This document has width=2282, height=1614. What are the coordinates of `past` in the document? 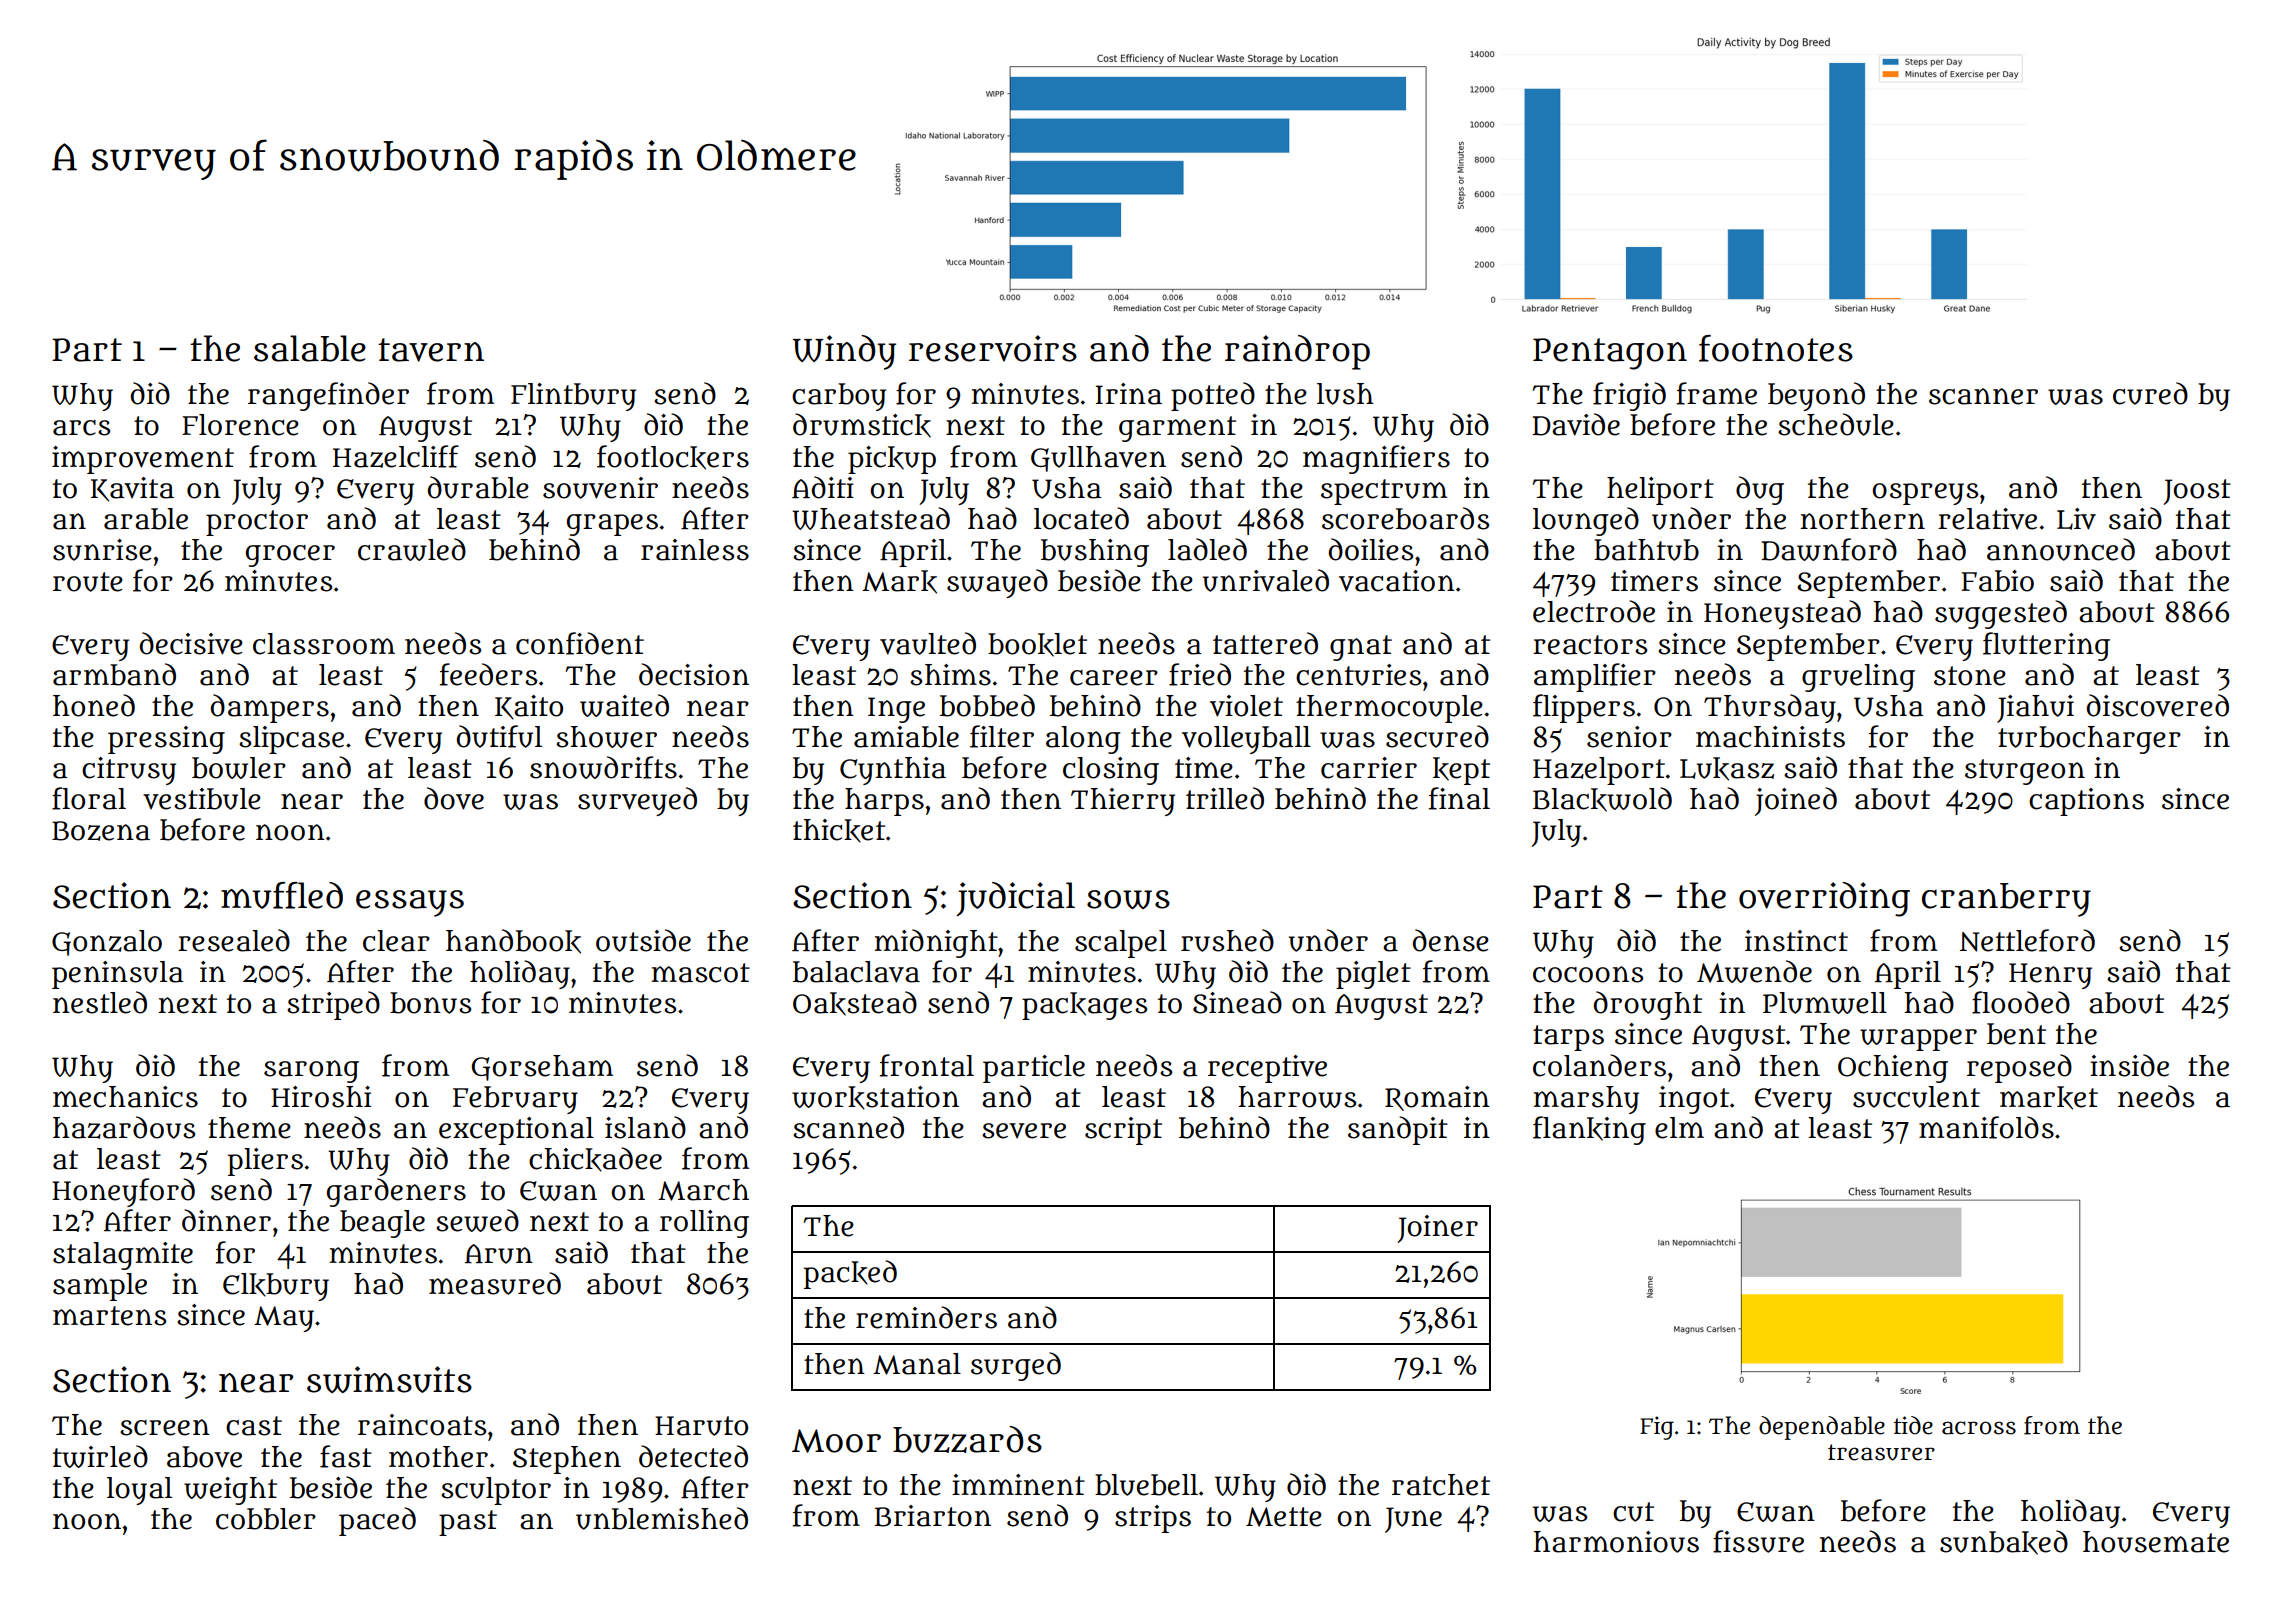 It's located at (468, 1523).
